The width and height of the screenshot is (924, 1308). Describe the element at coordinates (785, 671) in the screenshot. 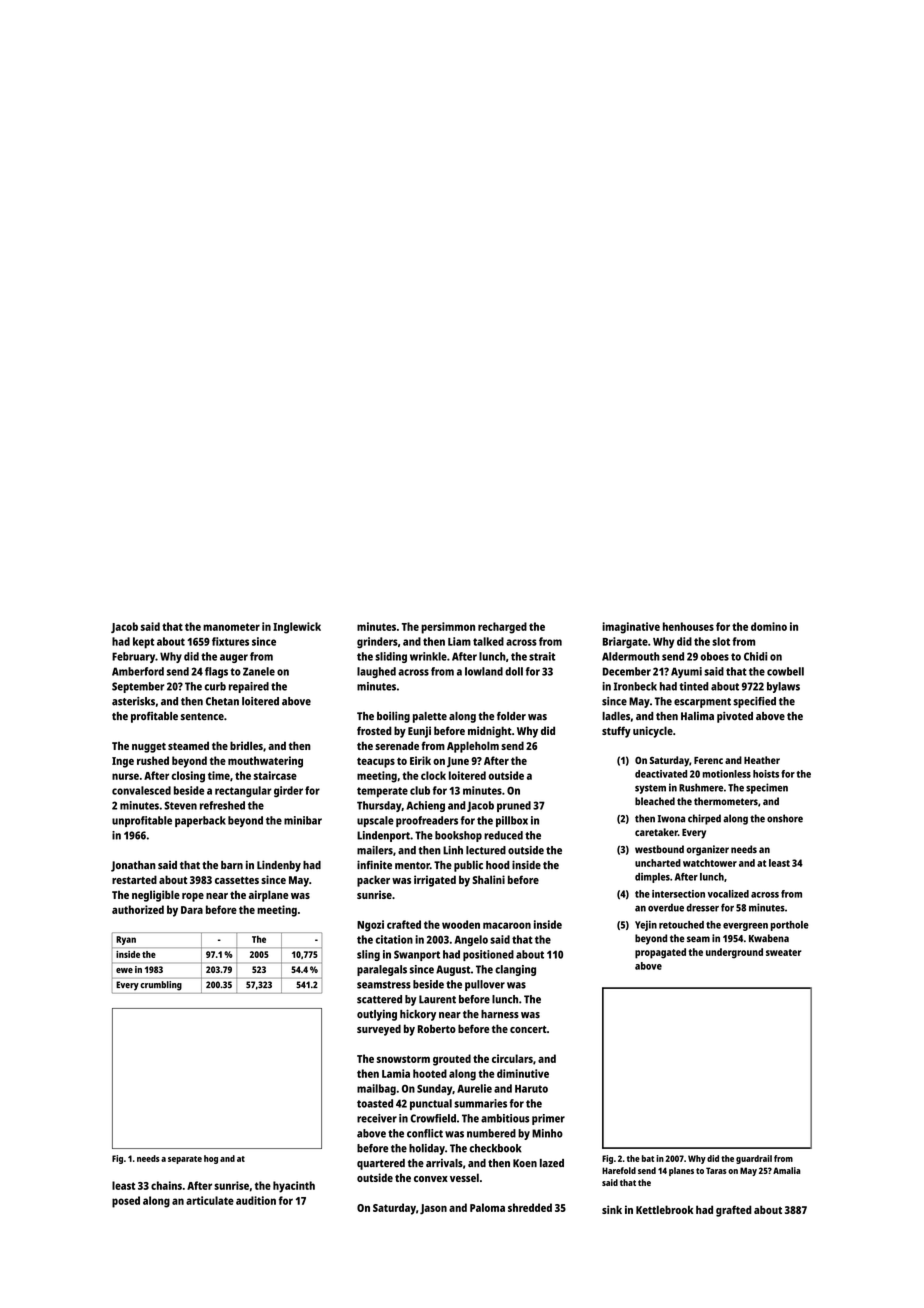

I see `cowbell` at that location.
